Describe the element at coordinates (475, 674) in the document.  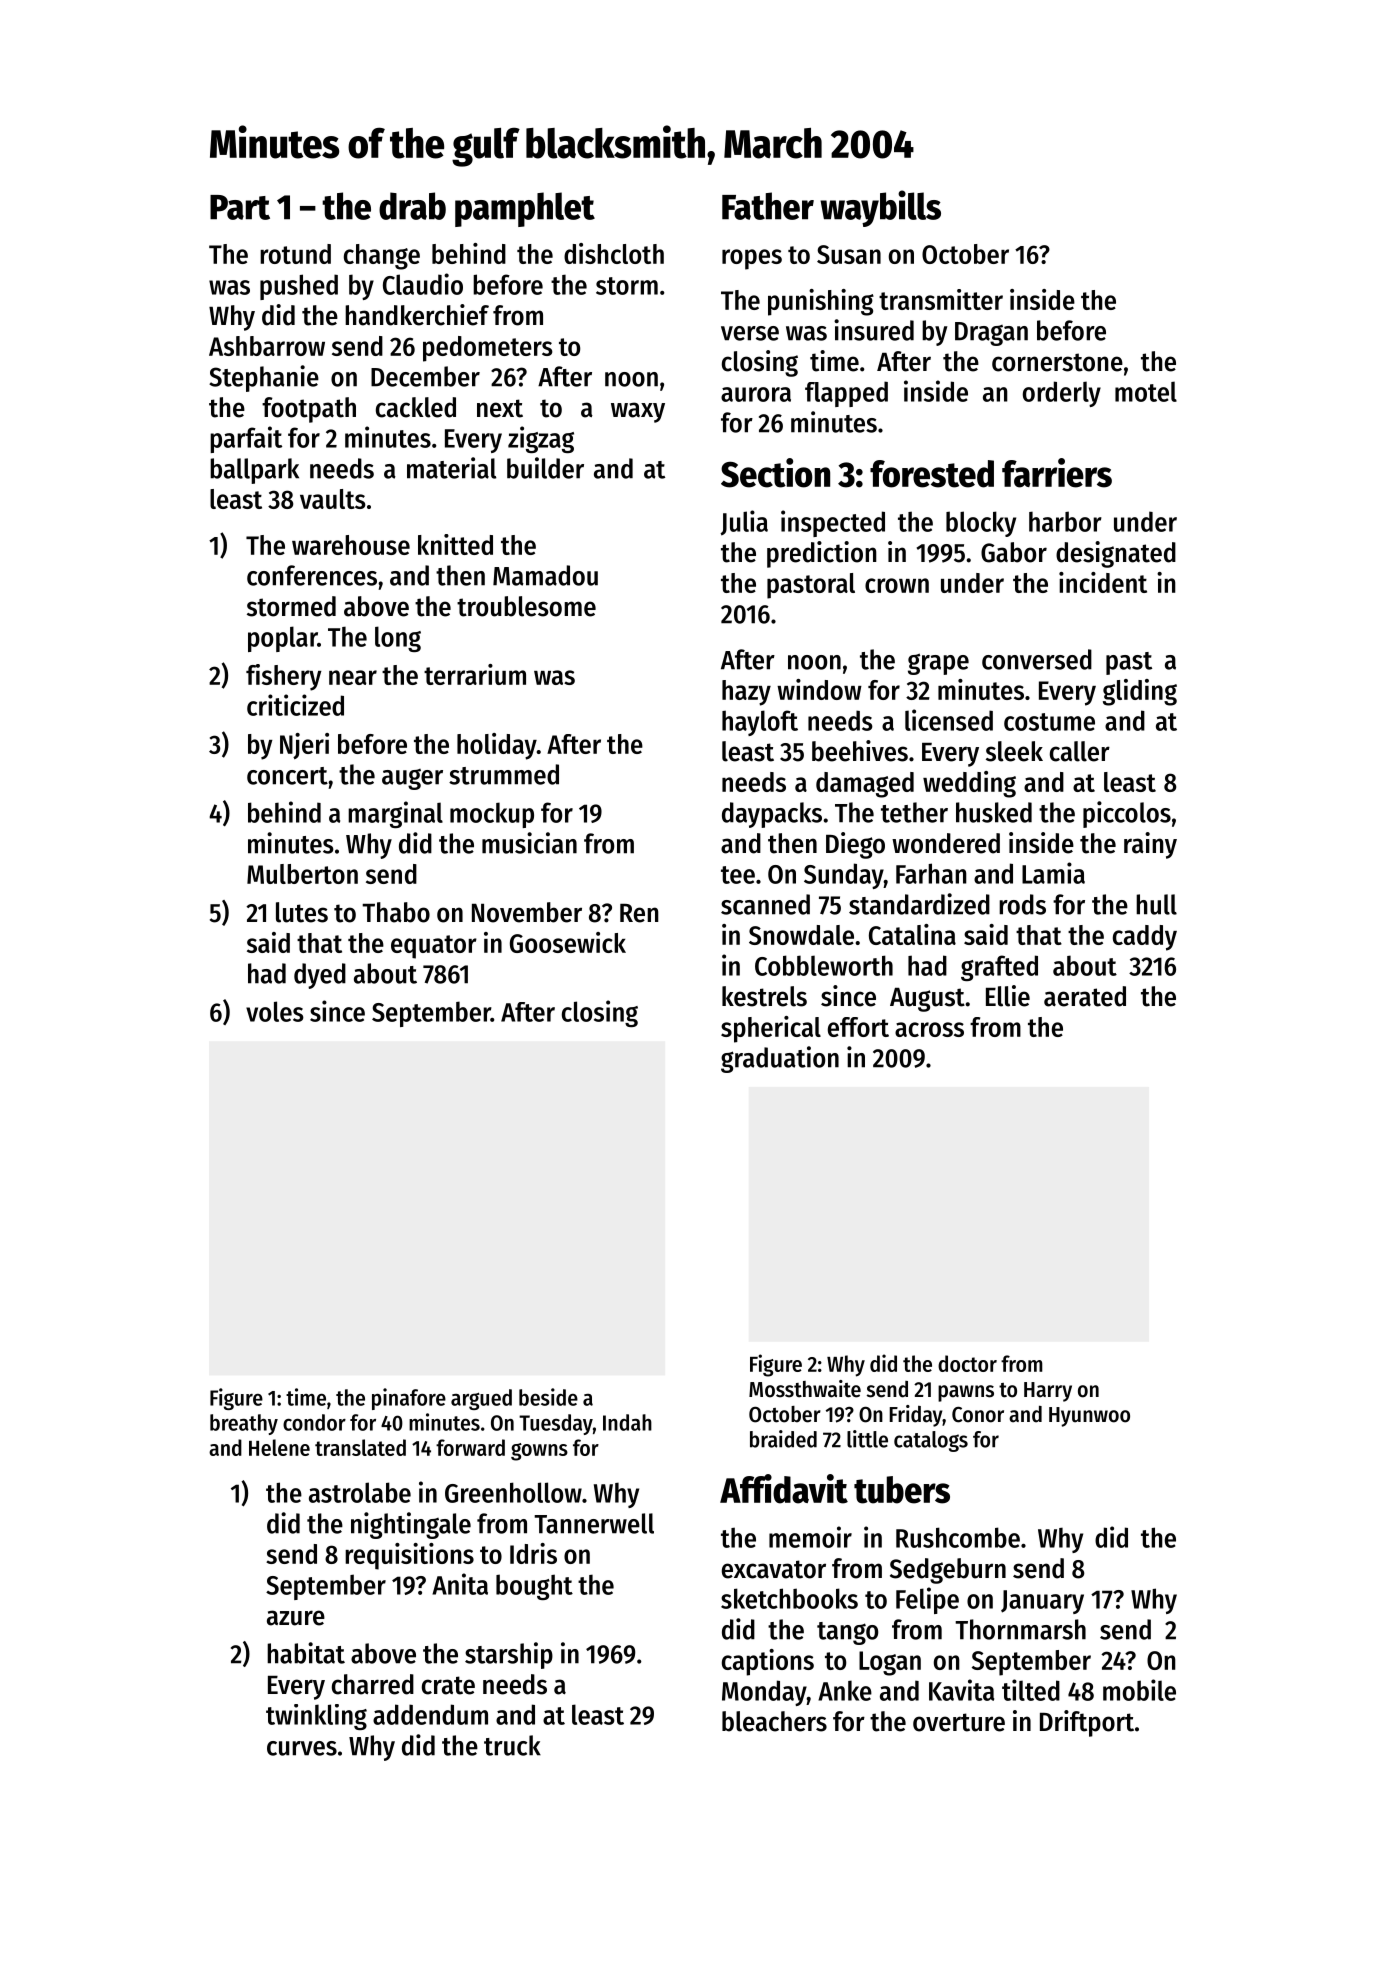
I see `terrarium` at that location.
